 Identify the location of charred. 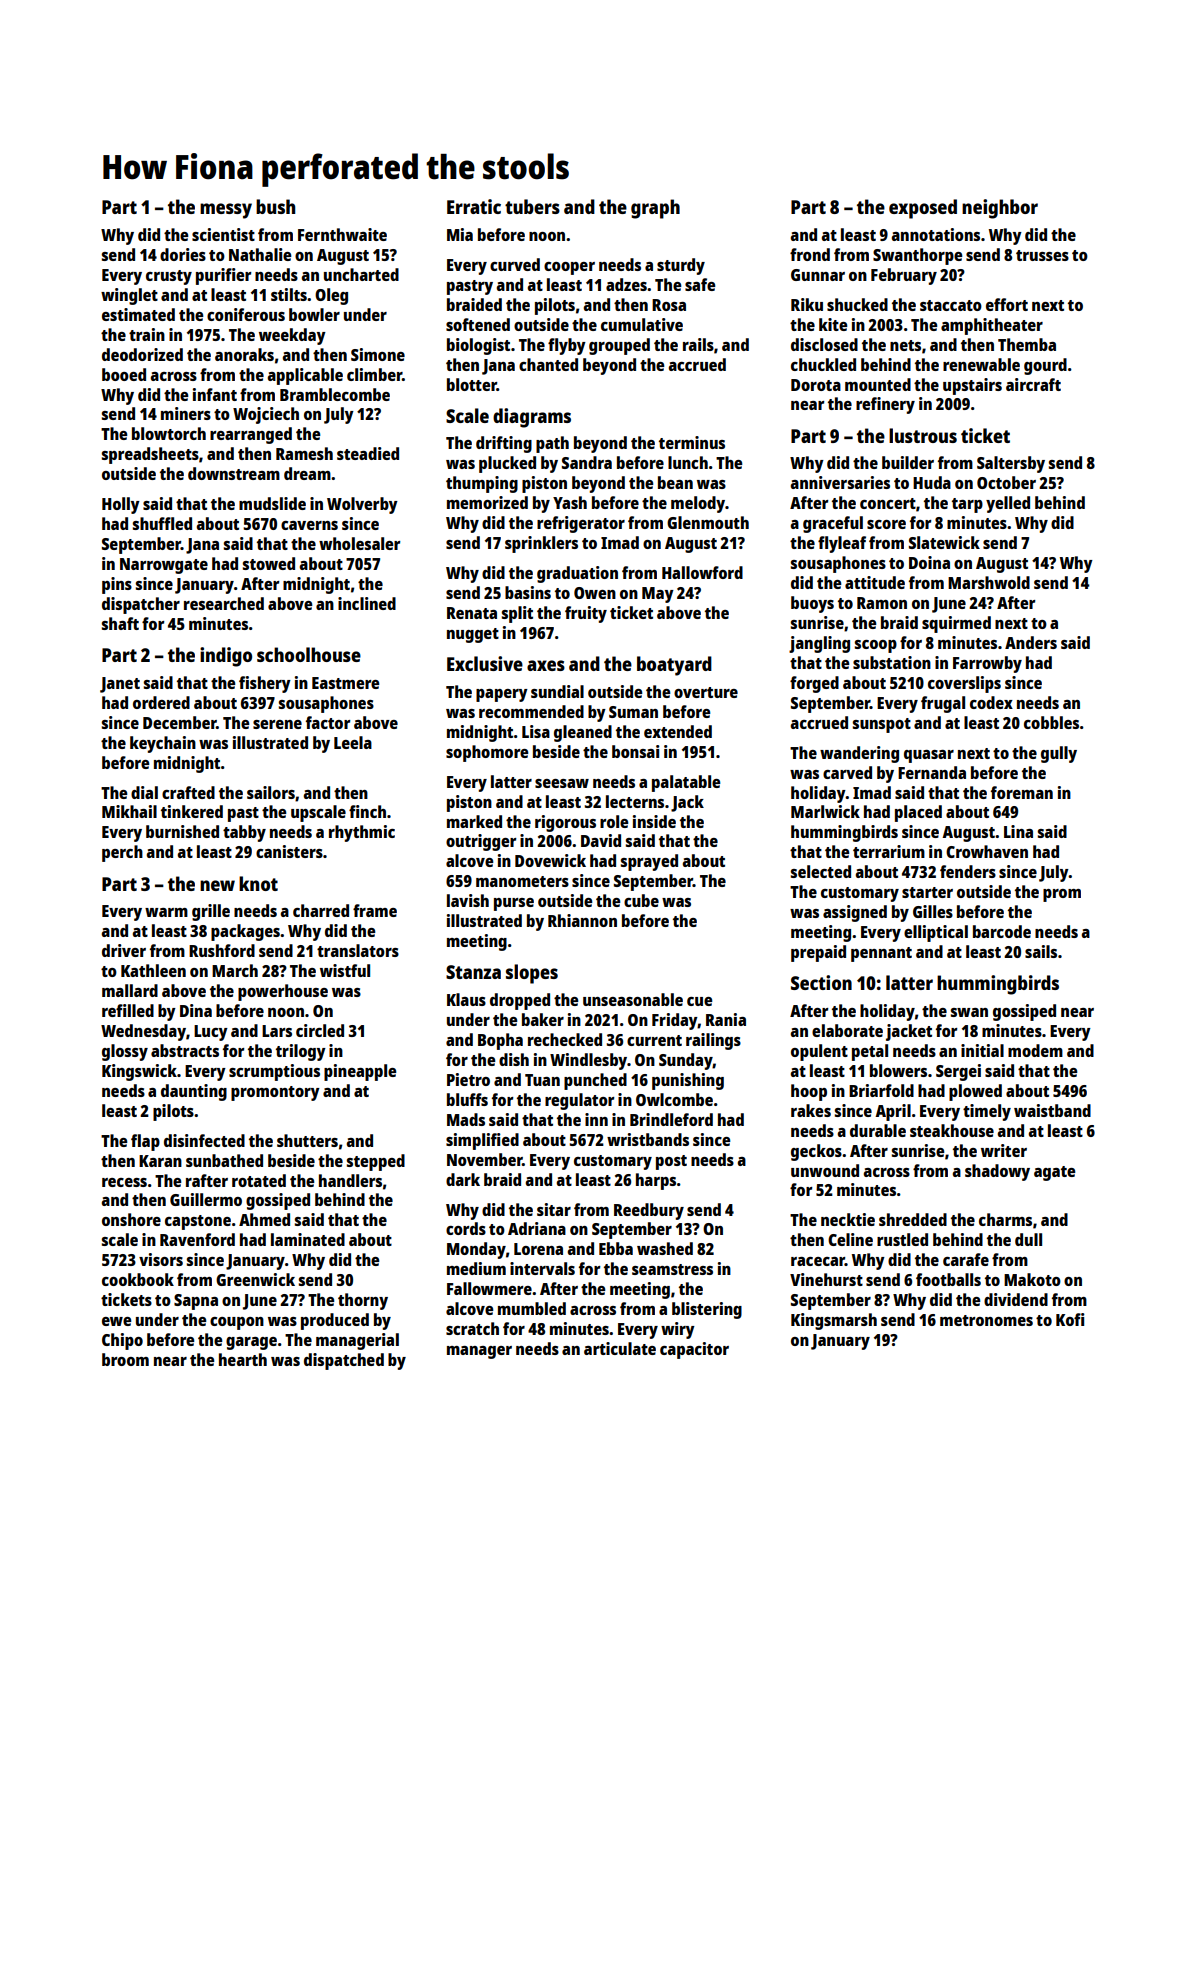
(321, 910).
